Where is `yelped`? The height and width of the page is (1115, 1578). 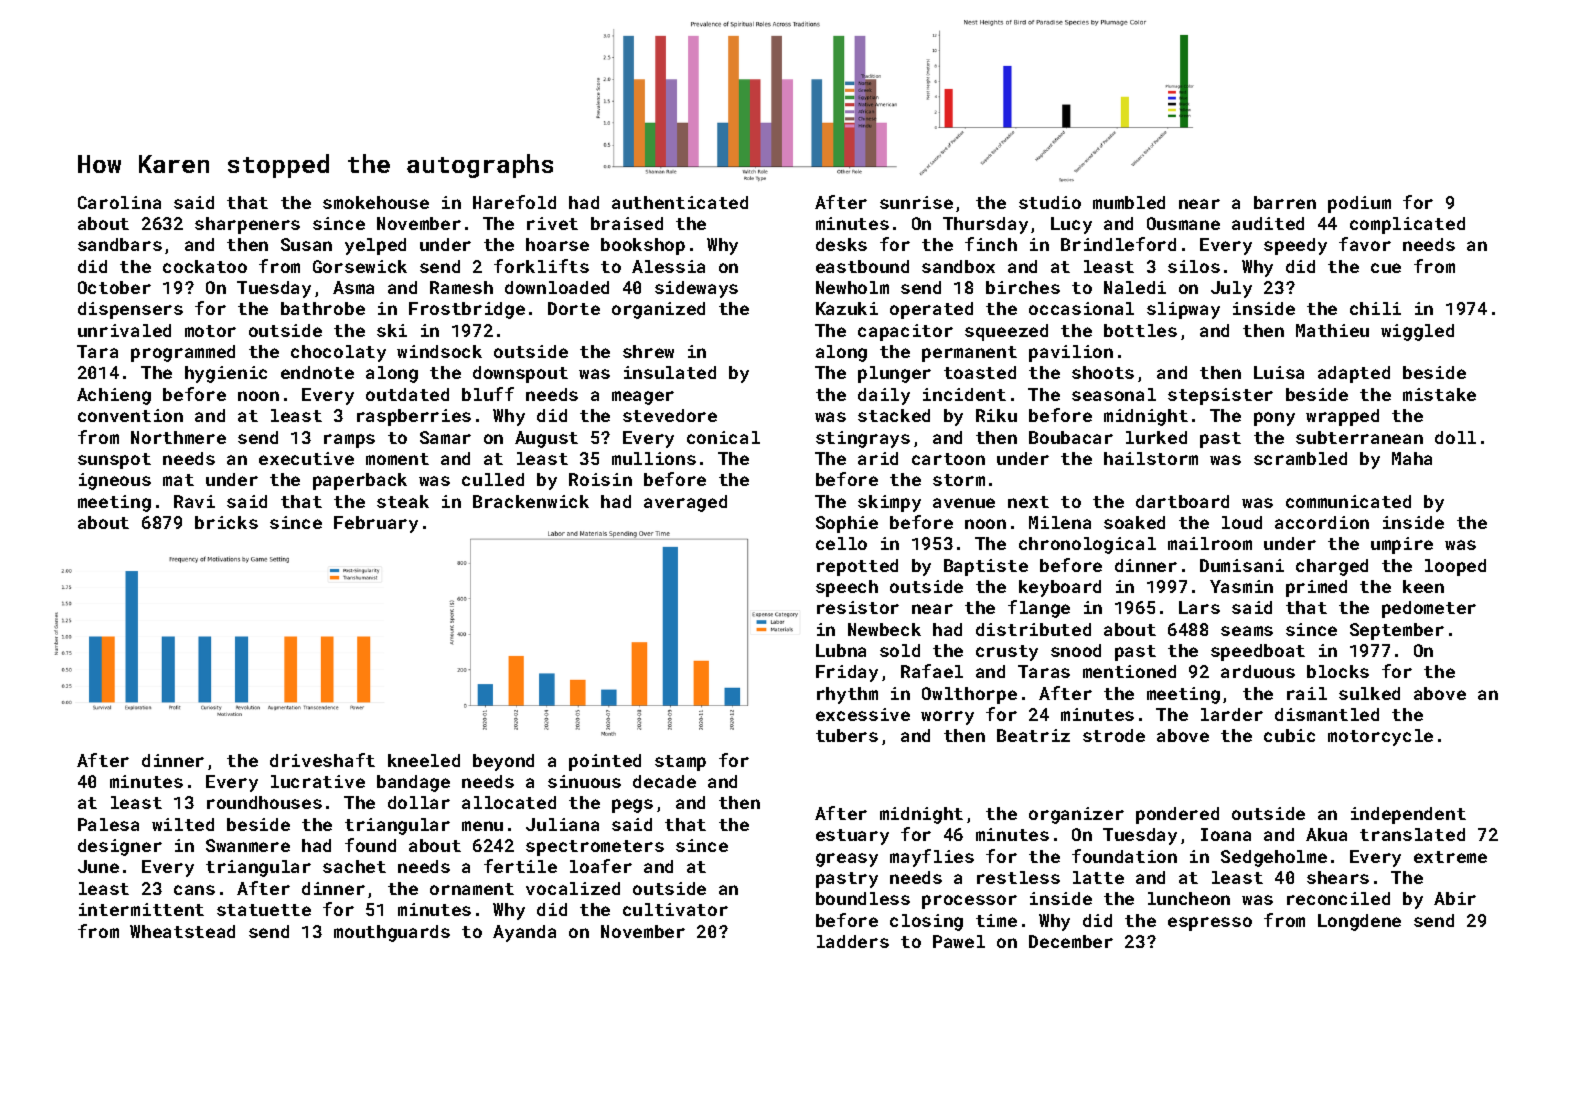 yelped is located at coordinates (375, 246).
